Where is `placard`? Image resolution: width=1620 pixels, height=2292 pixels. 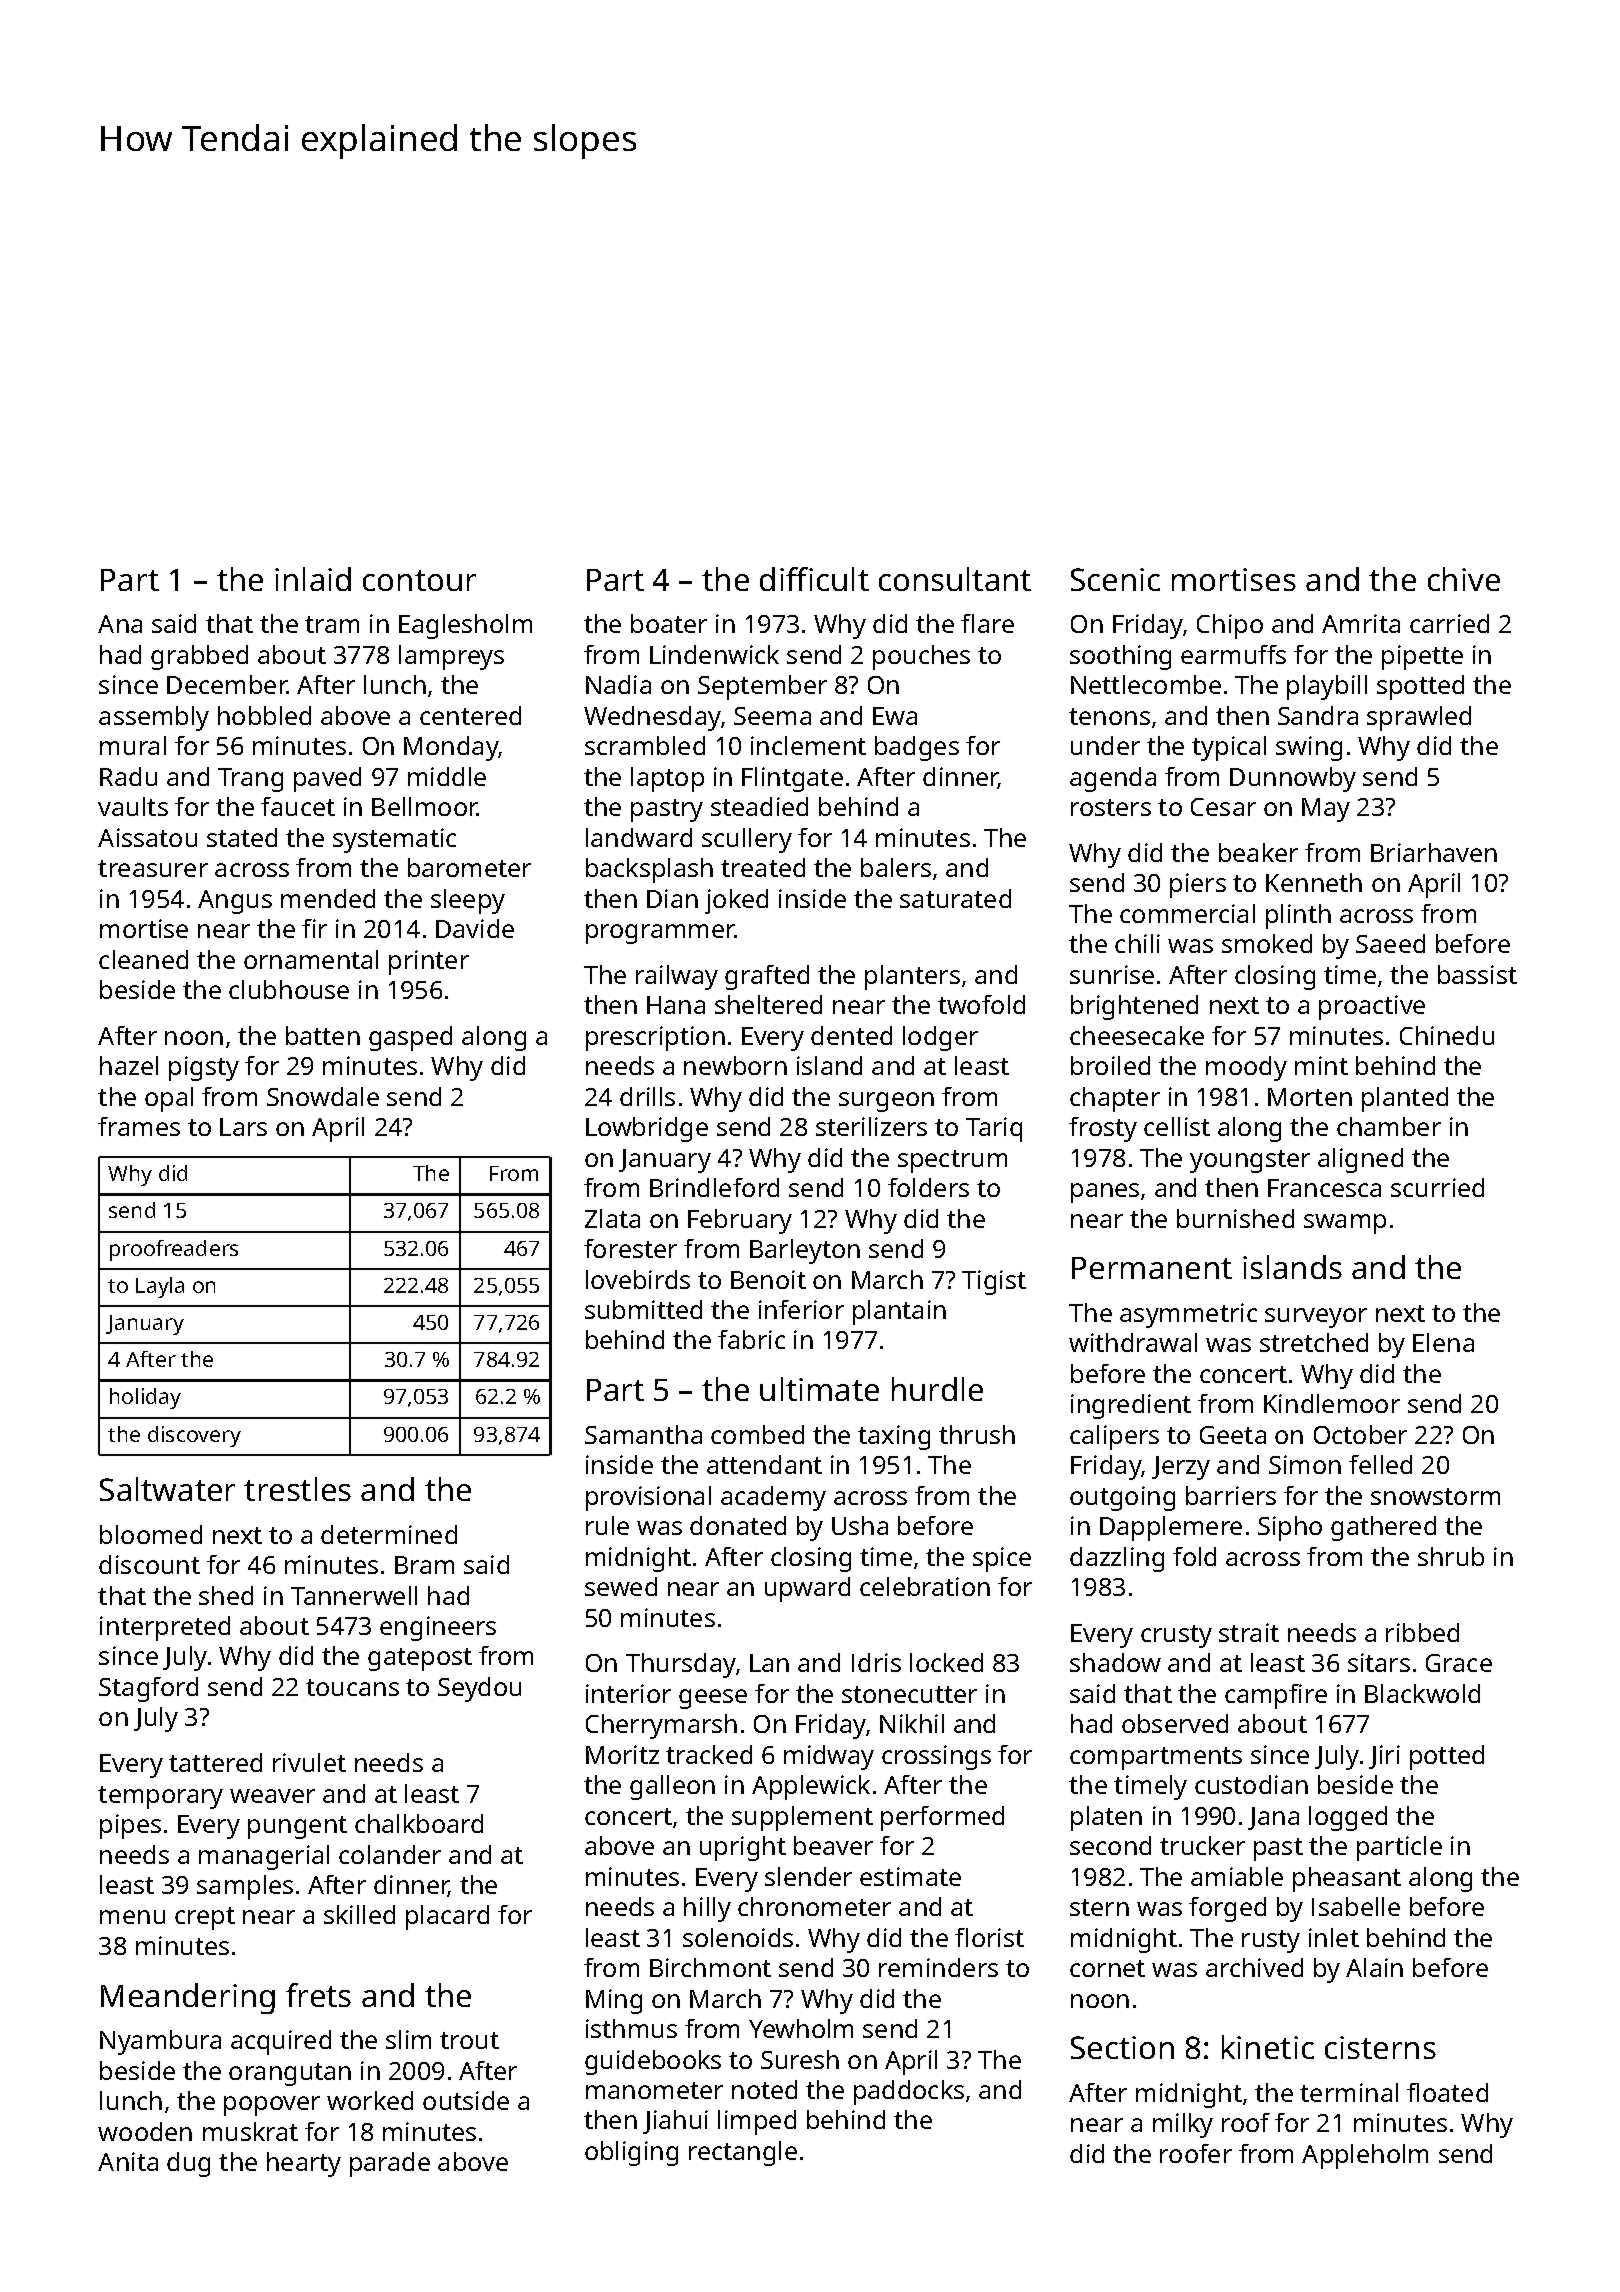 placard is located at coordinates (447, 1917).
